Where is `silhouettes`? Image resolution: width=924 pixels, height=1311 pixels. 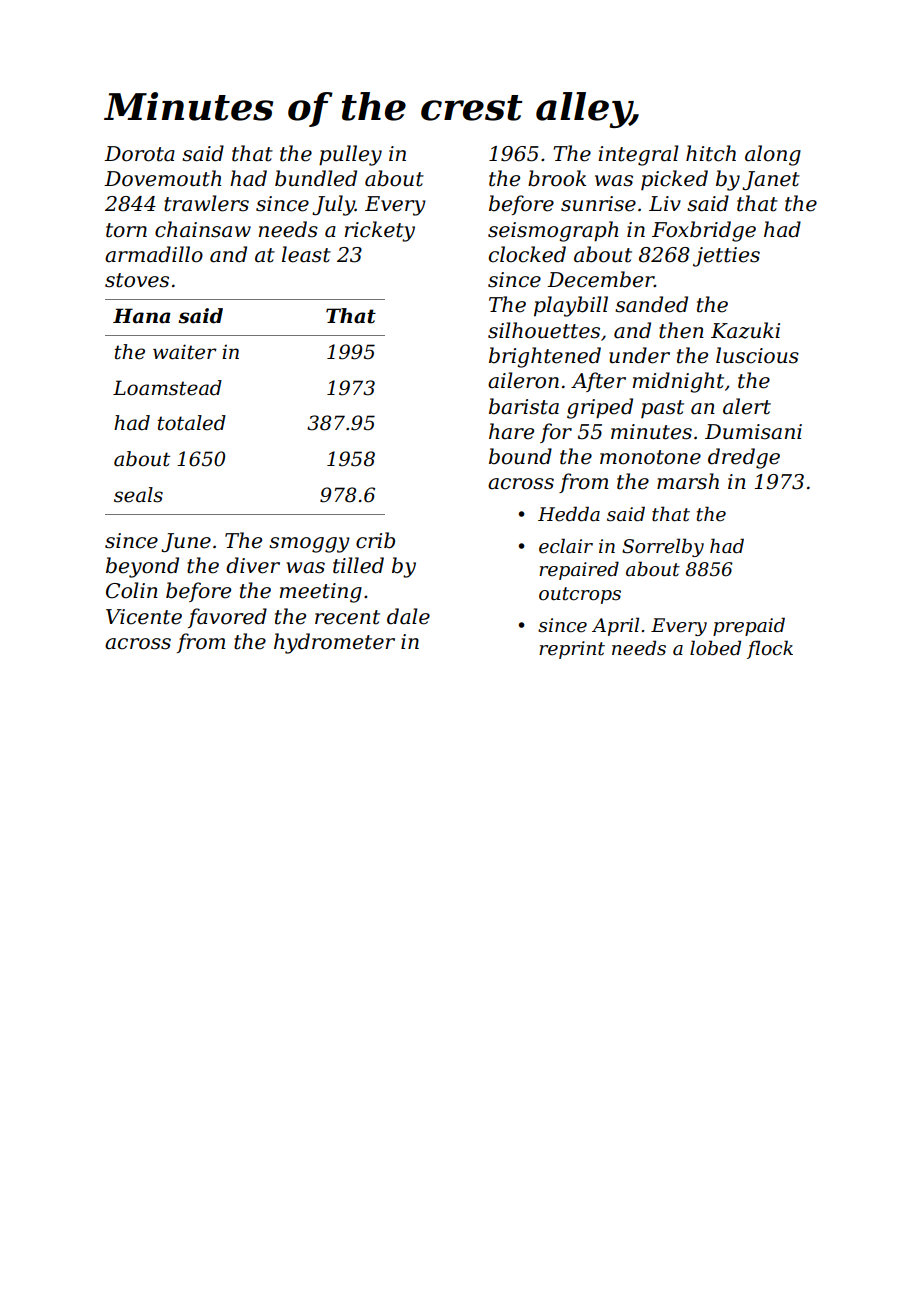
silhouettes is located at coordinates (544, 330).
